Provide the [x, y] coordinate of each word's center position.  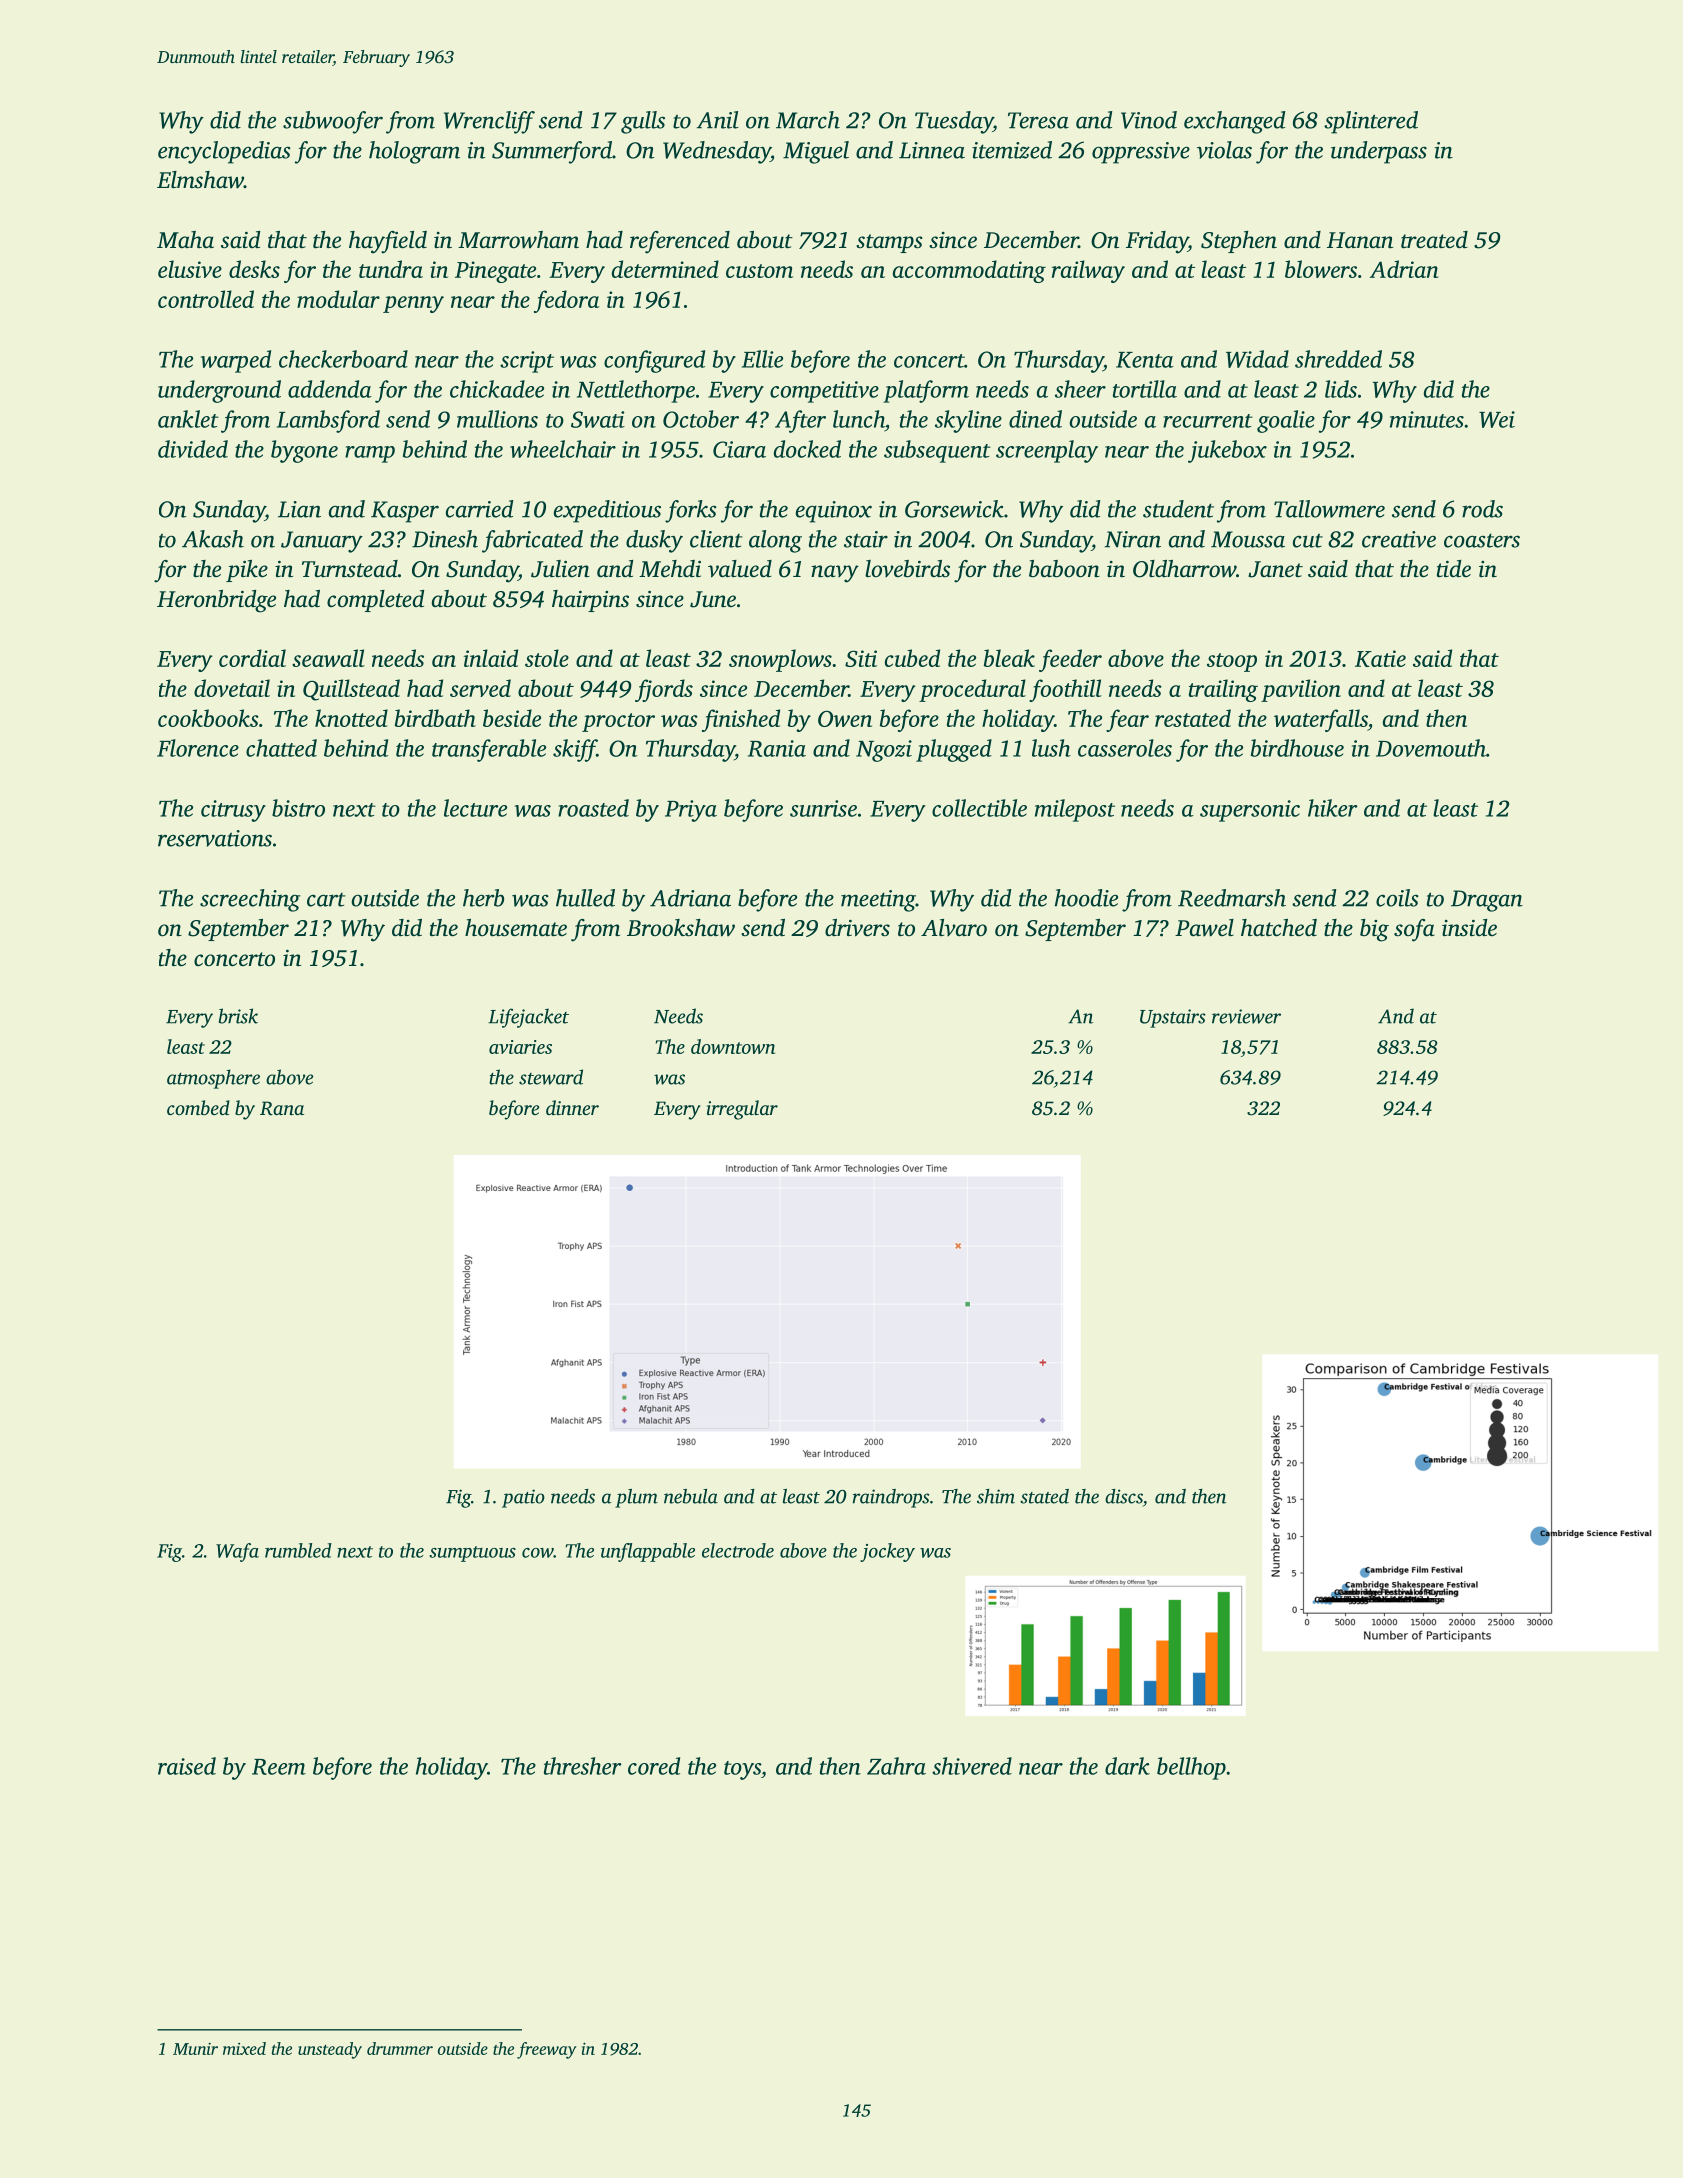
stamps [889, 243]
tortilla [1145, 389]
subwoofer [333, 122]
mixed [244, 2048]
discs [1124, 1496]
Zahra [896, 1766]
